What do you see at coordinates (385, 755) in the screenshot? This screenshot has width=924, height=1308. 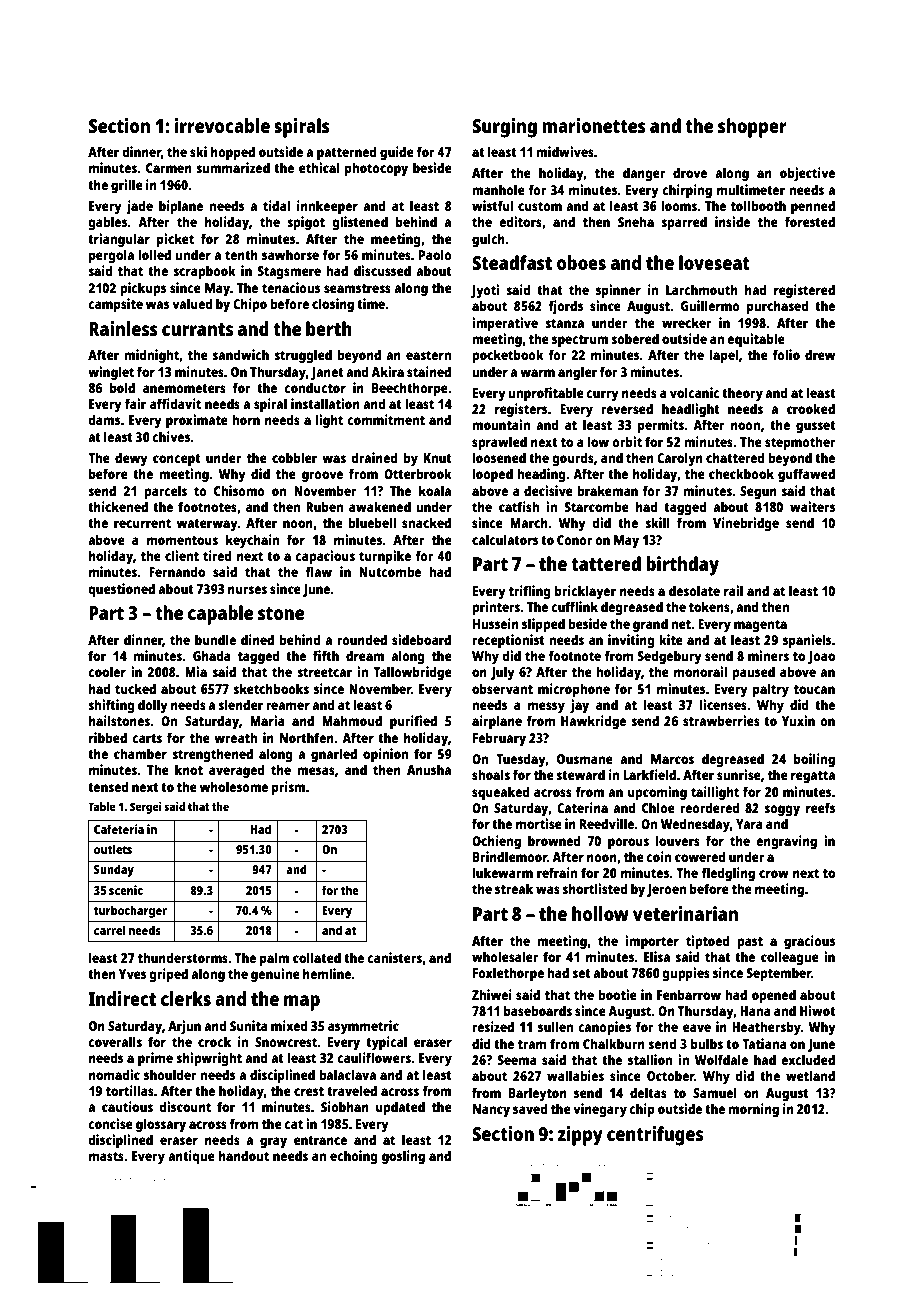 I see `opinion` at bounding box center [385, 755].
